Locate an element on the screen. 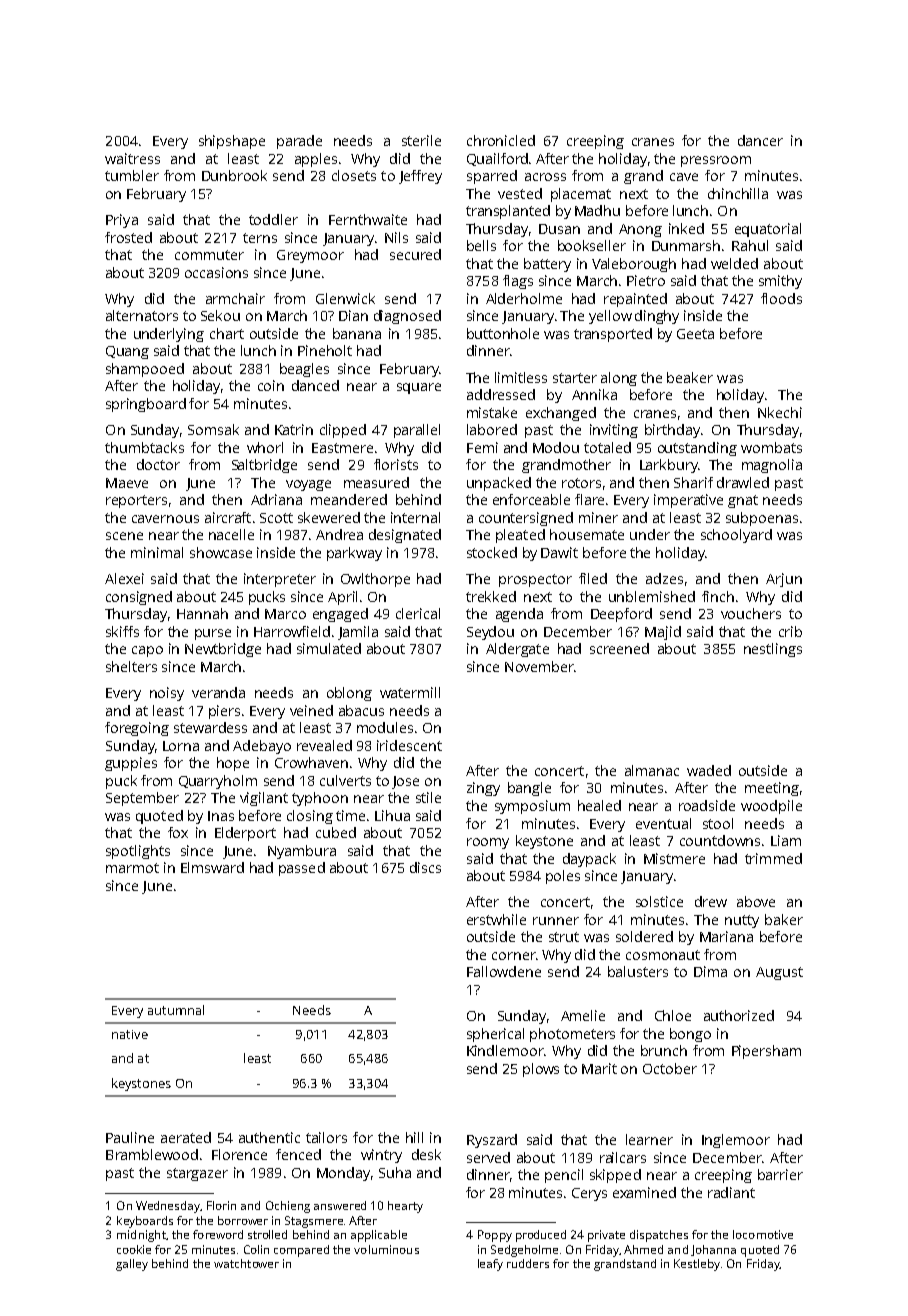 The height and width of the screenshot is (1316, 908). Pietro is located at coordinates (646, 280).
